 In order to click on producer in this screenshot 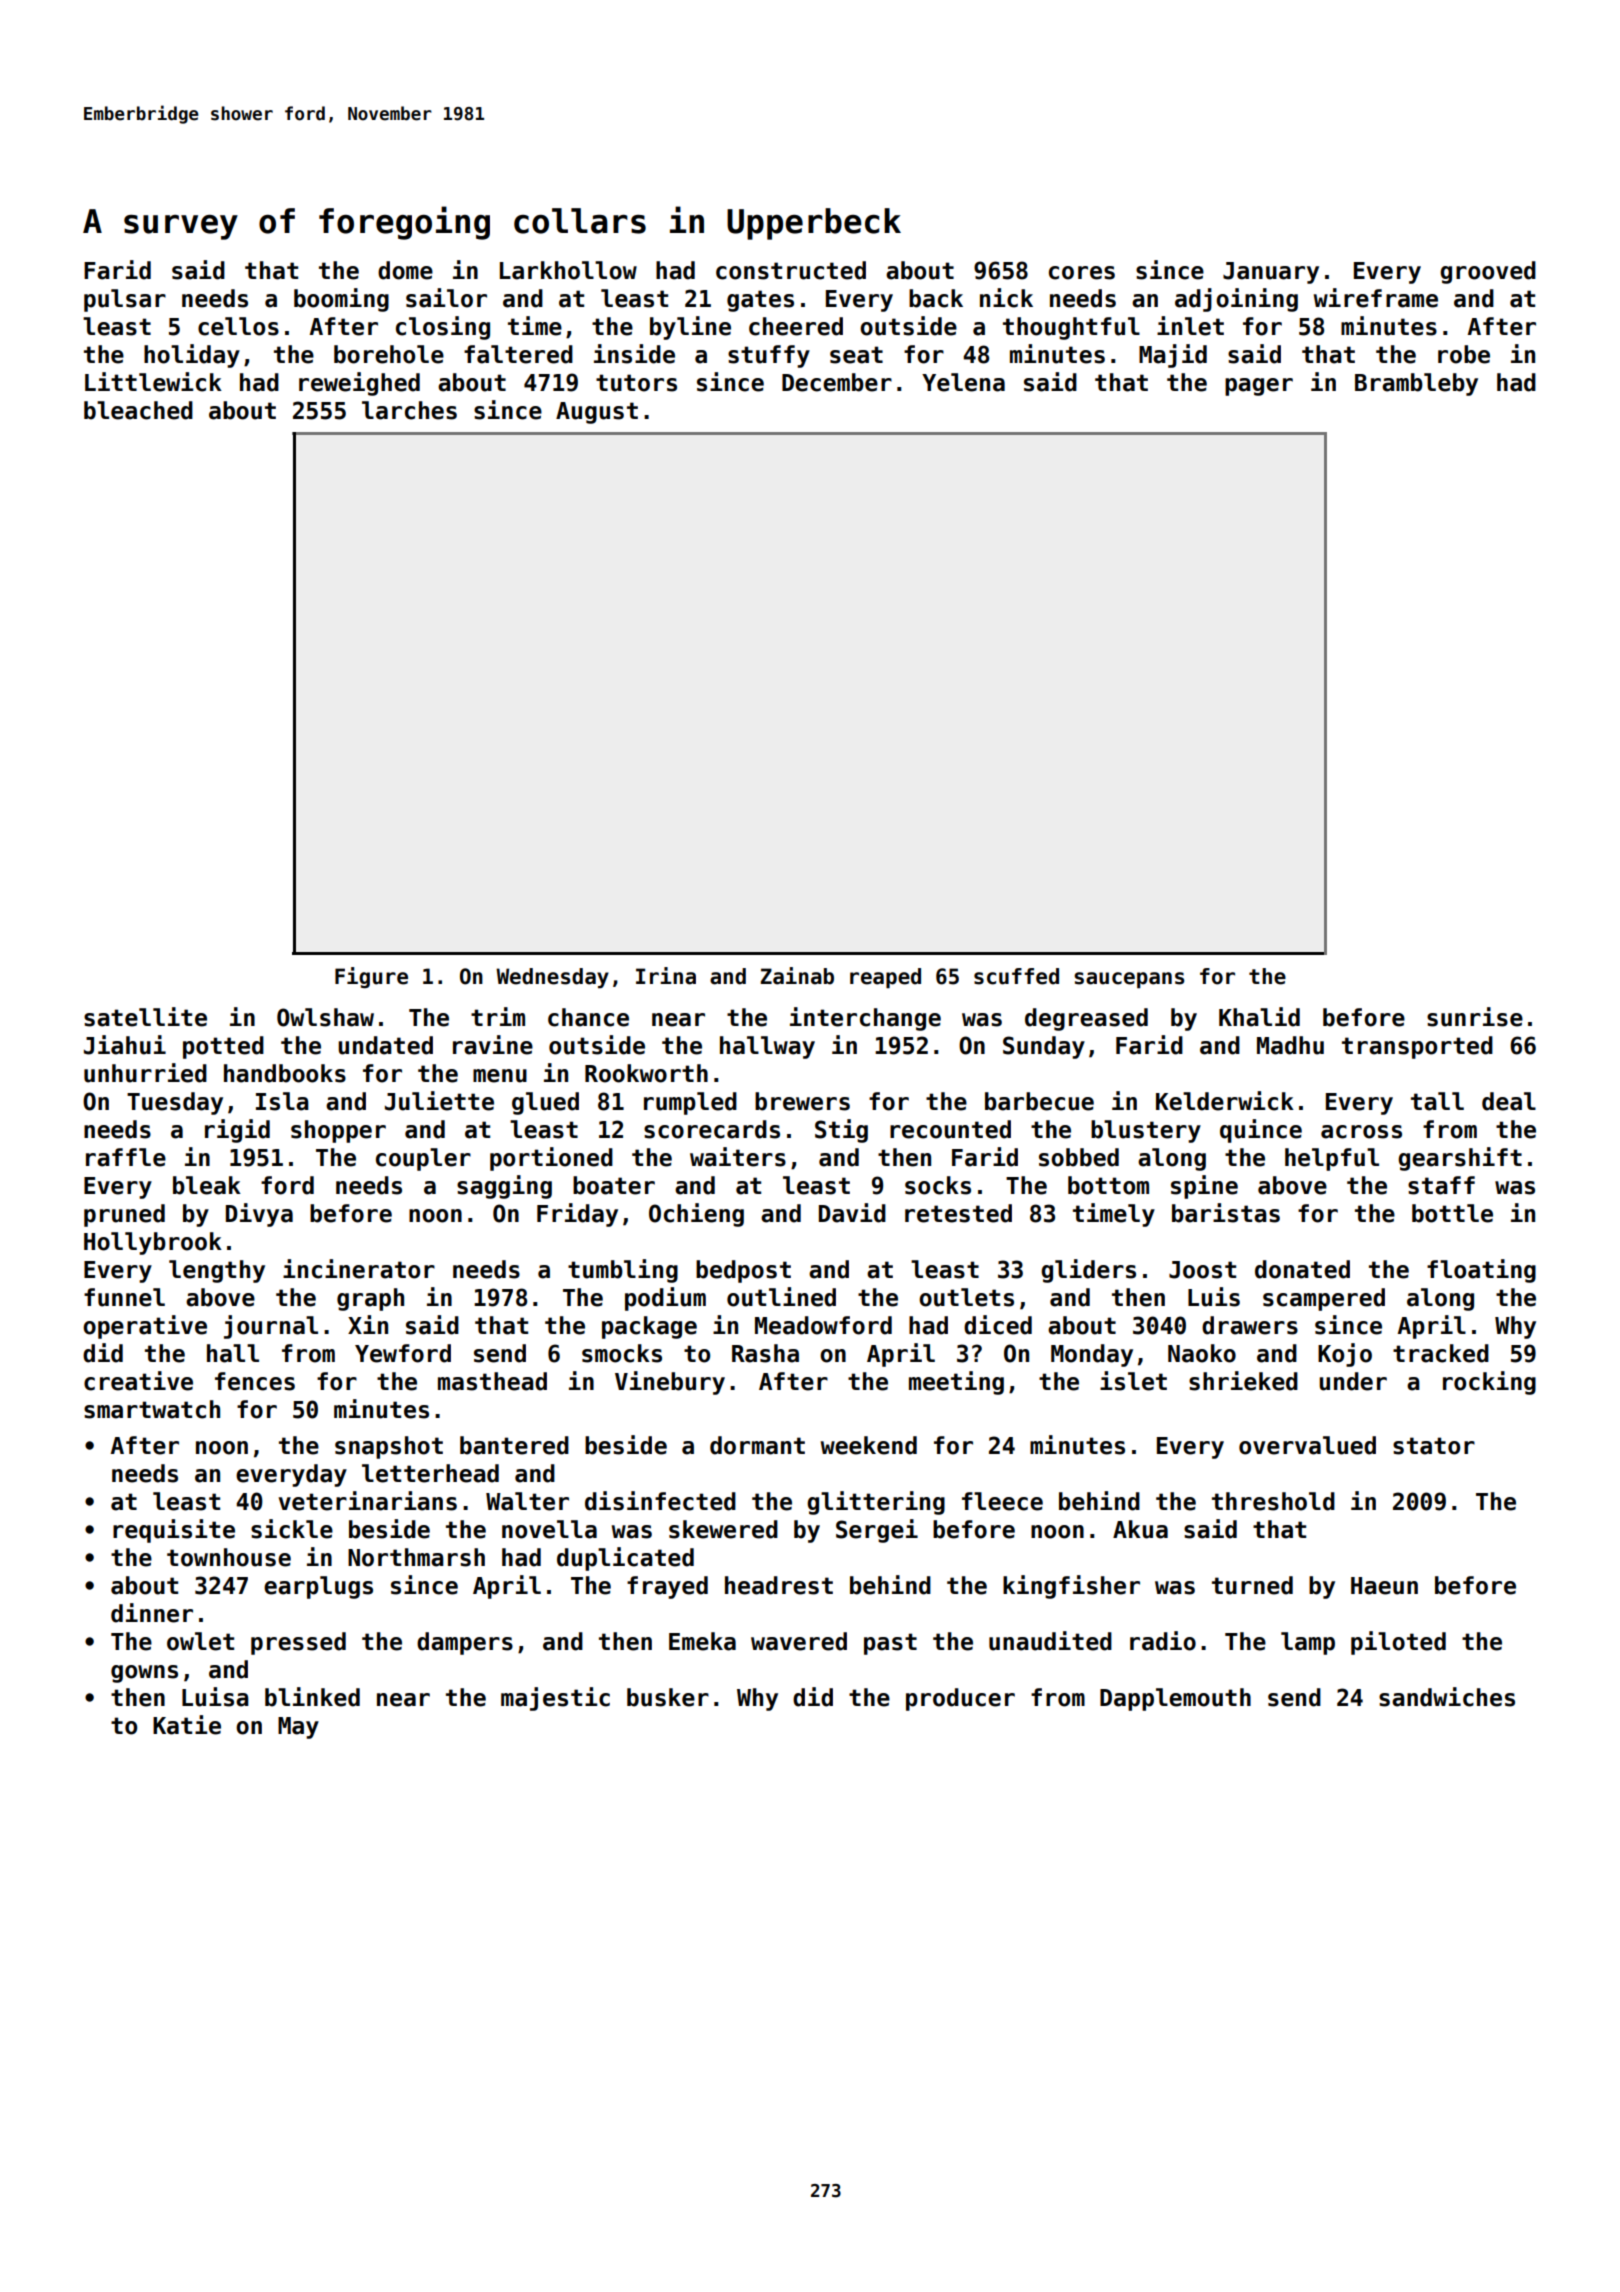, I will do `click(960, 1699)`.
